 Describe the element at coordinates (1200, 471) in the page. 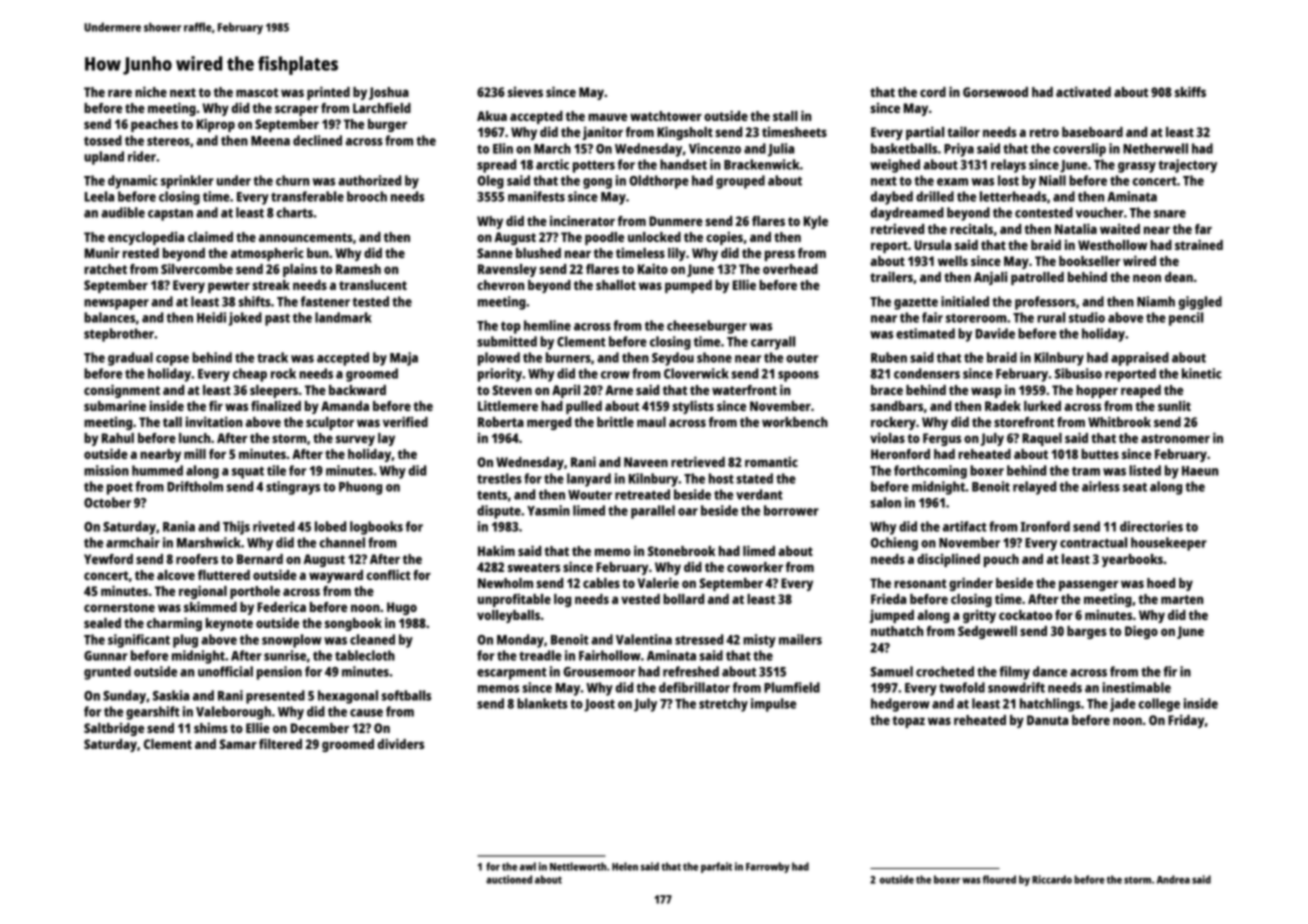

I see `Haeun` at that location.
